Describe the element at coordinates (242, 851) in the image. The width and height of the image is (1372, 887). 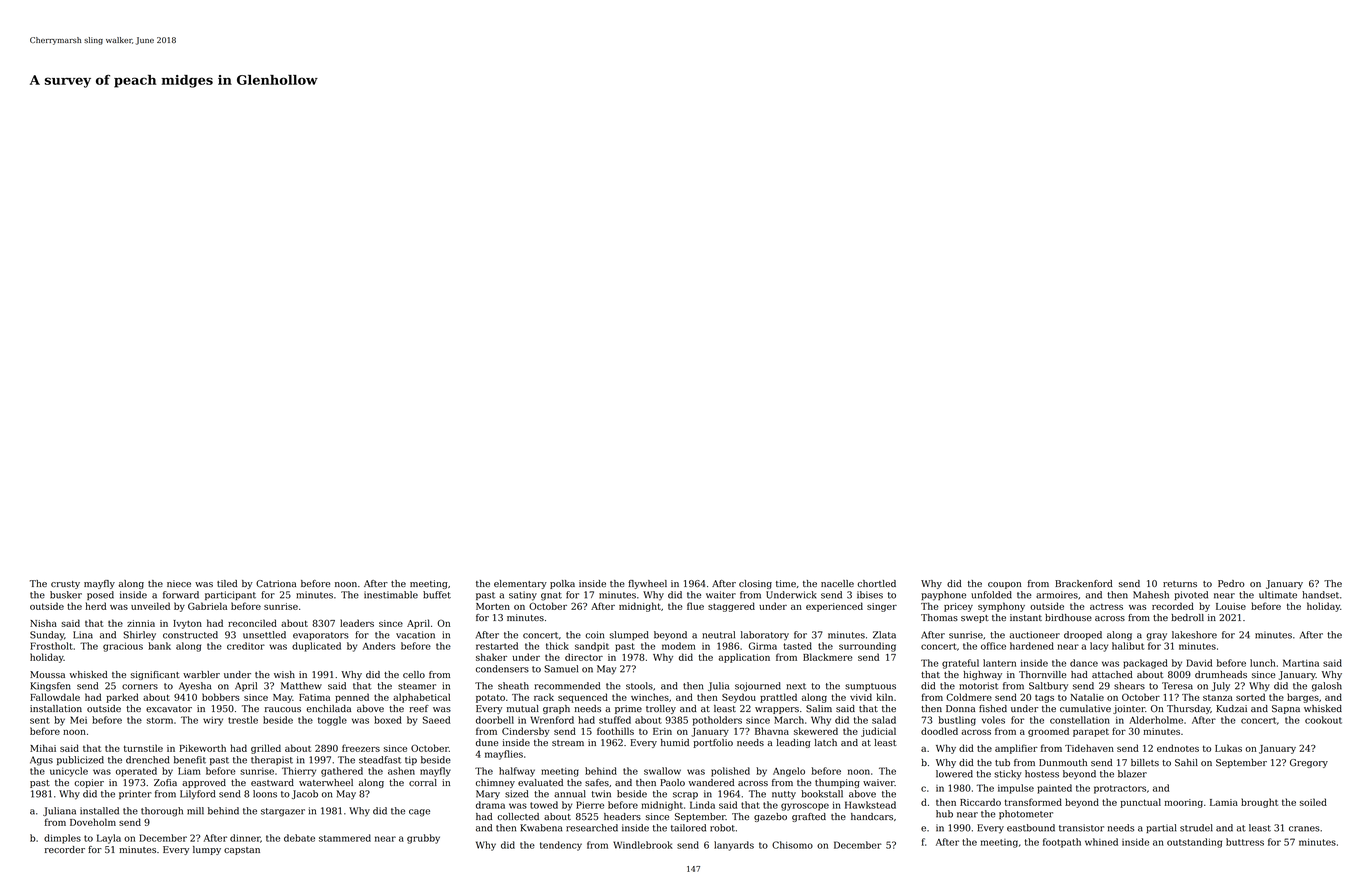
I see `capstan` at that location.
